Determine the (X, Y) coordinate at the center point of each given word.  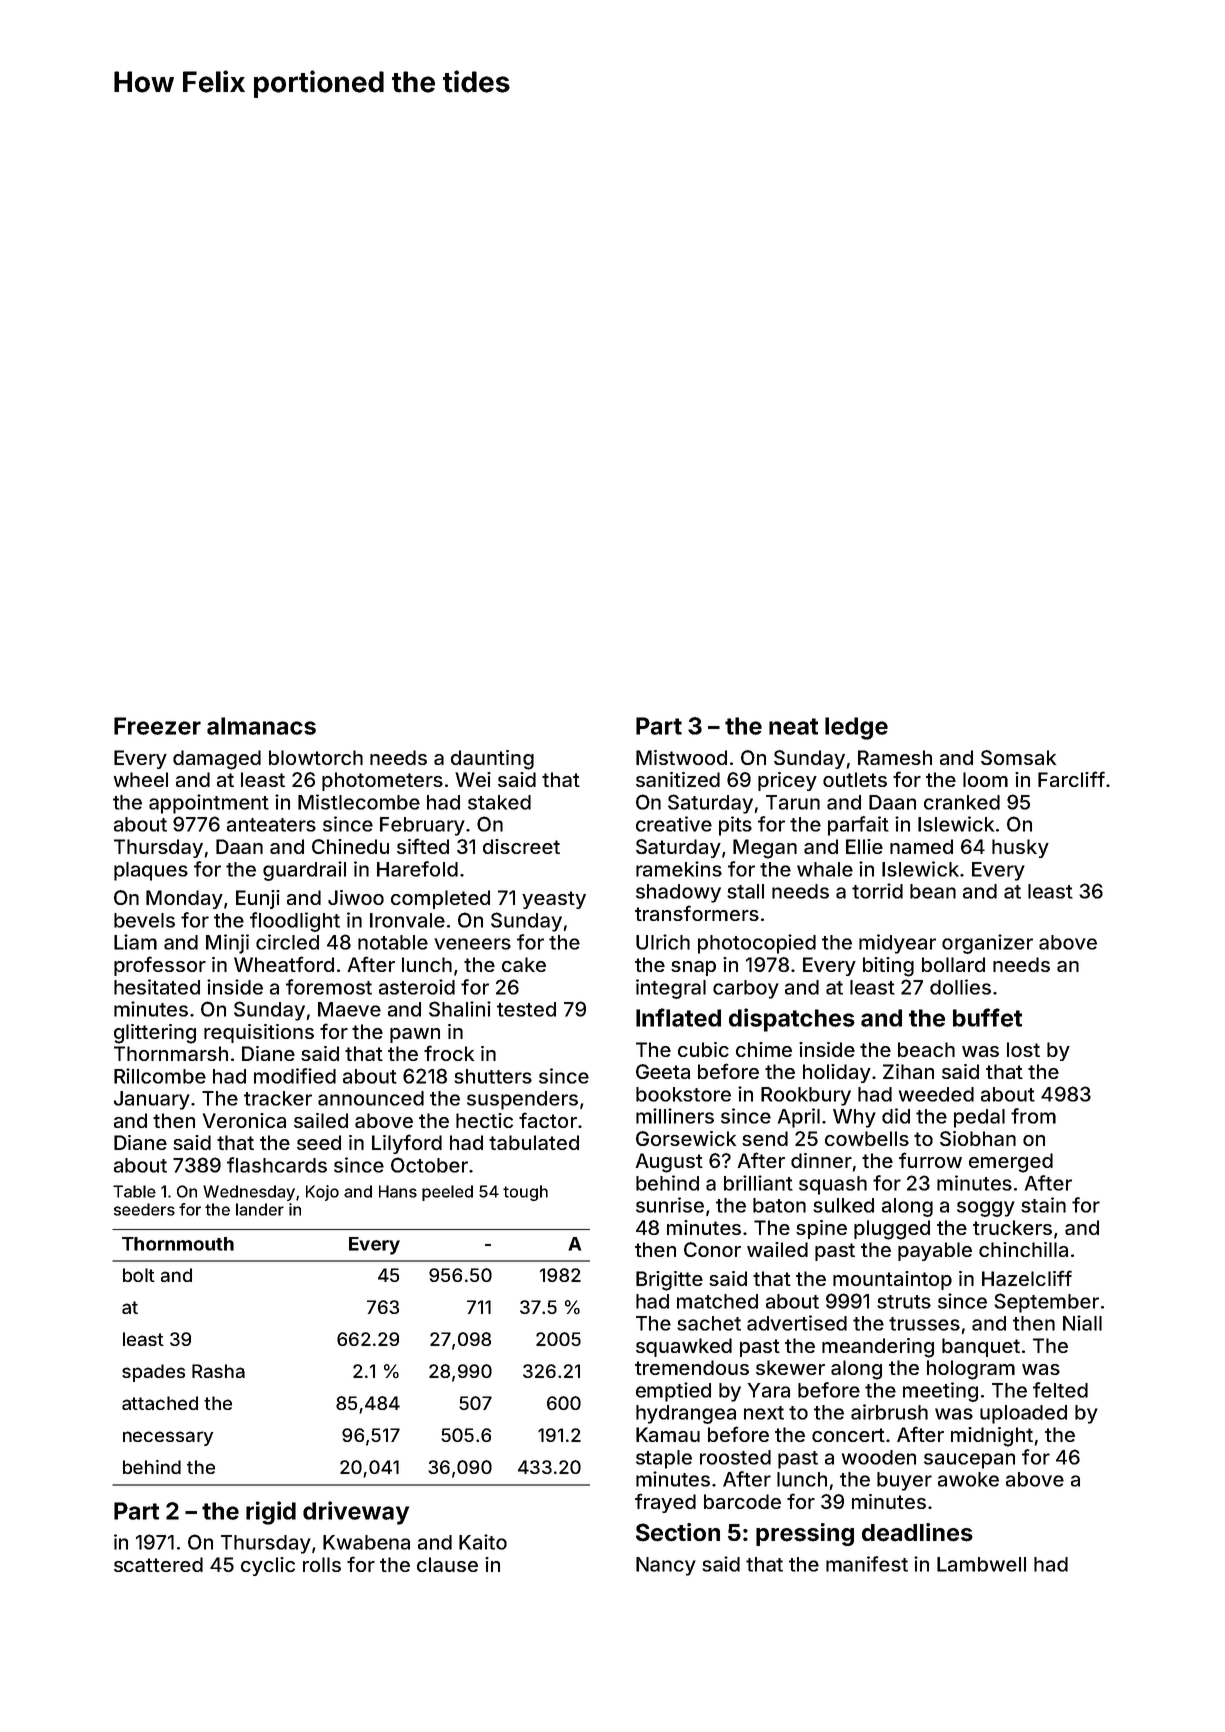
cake (524, 964)
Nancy (666, 1566)
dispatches (792, 1020)
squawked (684, 1347)
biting (888, 967)
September (1046, 1303)
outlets (855, 779)
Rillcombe (160, 1076)
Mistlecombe (359, 802)
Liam (135, 942)
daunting (492, 760)
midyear (897, 944)
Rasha (218, 1371)
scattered (158, 1564)
